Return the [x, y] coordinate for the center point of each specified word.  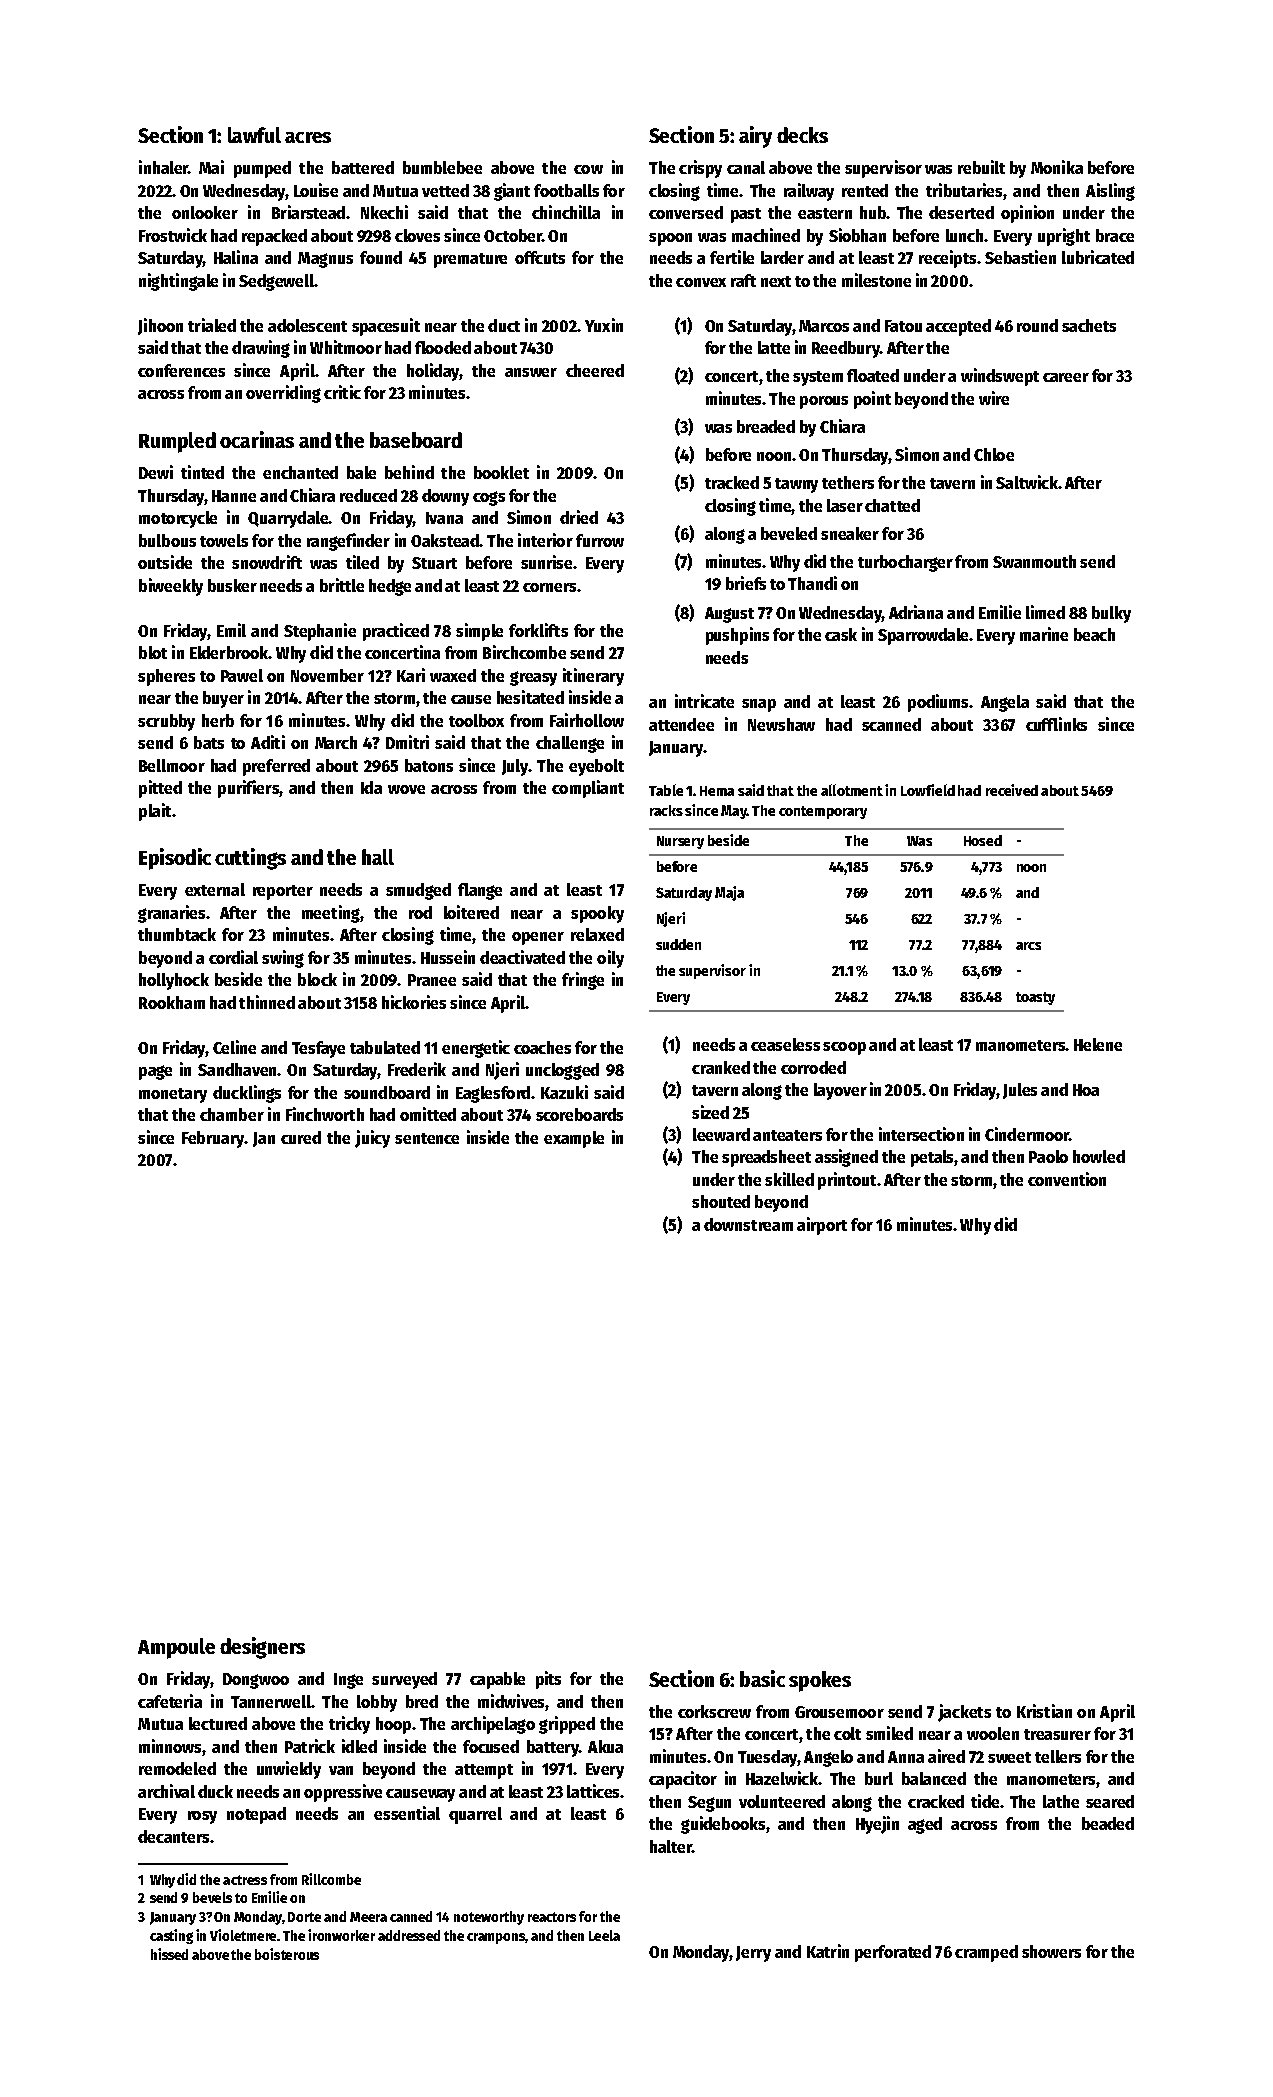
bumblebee [442, 167]
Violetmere [243, 1935]
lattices [593, 1791]
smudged [418, 891]
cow [588, 169]
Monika [1057, 167]
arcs [1028, 946]
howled [1099, 1156]
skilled [789, 1179]
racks [666, 810]
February [213, 1139]
